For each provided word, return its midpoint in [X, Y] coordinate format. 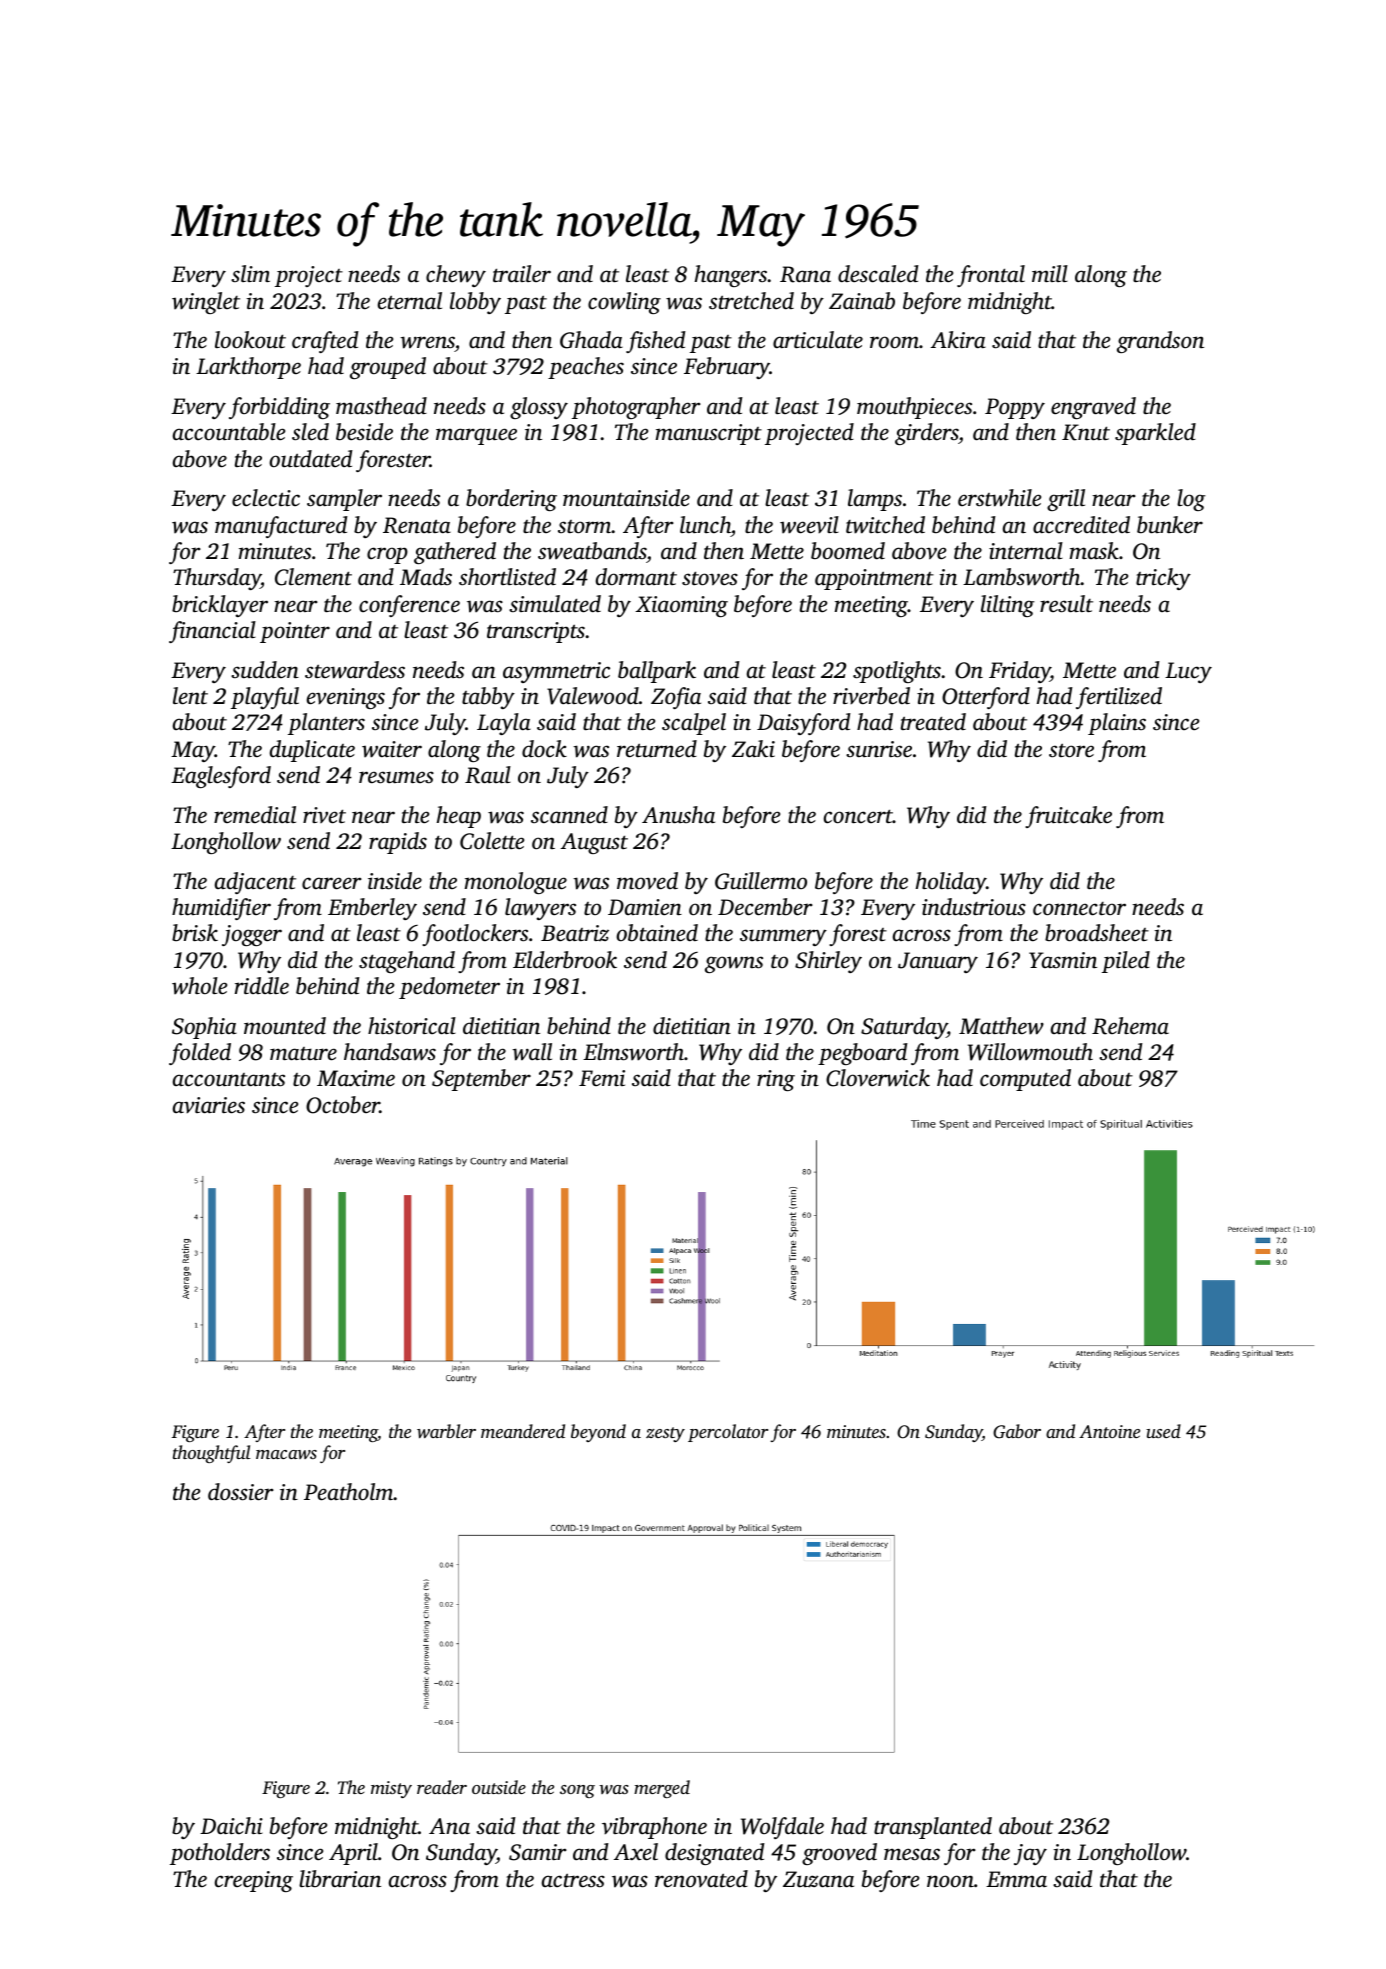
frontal [991, 276]
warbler [446, 1431]
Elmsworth [633, 1052]
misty [391, 1789]
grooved [839, 1854]
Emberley [372, 909]
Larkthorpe [248, 368]
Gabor [1017, 1431]
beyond [598, 1433]
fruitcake [1068, 817]
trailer [522, 273]
